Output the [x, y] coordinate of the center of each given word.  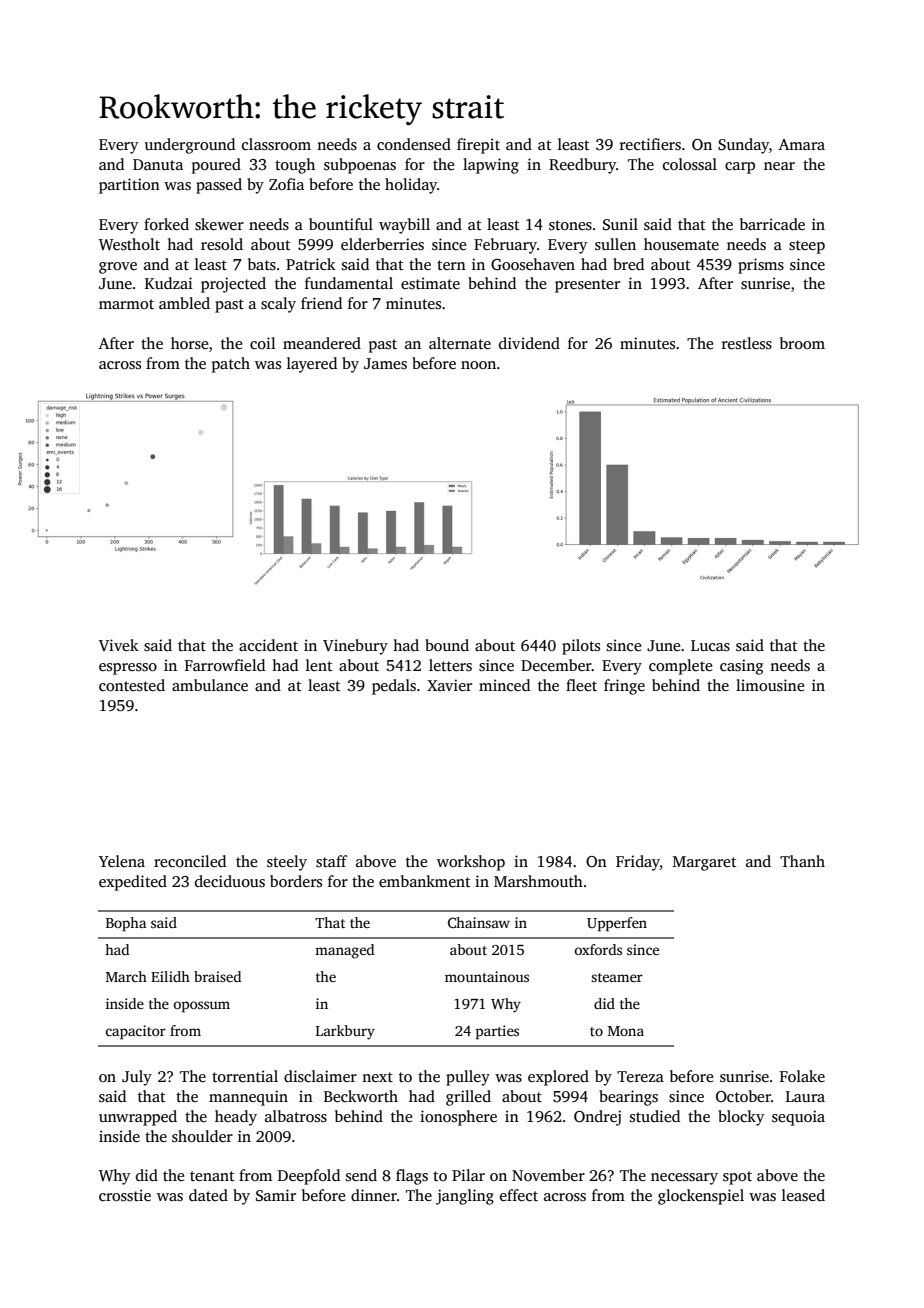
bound [447, 645]
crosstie [125, 1195]
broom [802, 343]
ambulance [210, 685]
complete [680, 667]
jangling [465, 1197]
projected [233, 285]
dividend [529, 343]
